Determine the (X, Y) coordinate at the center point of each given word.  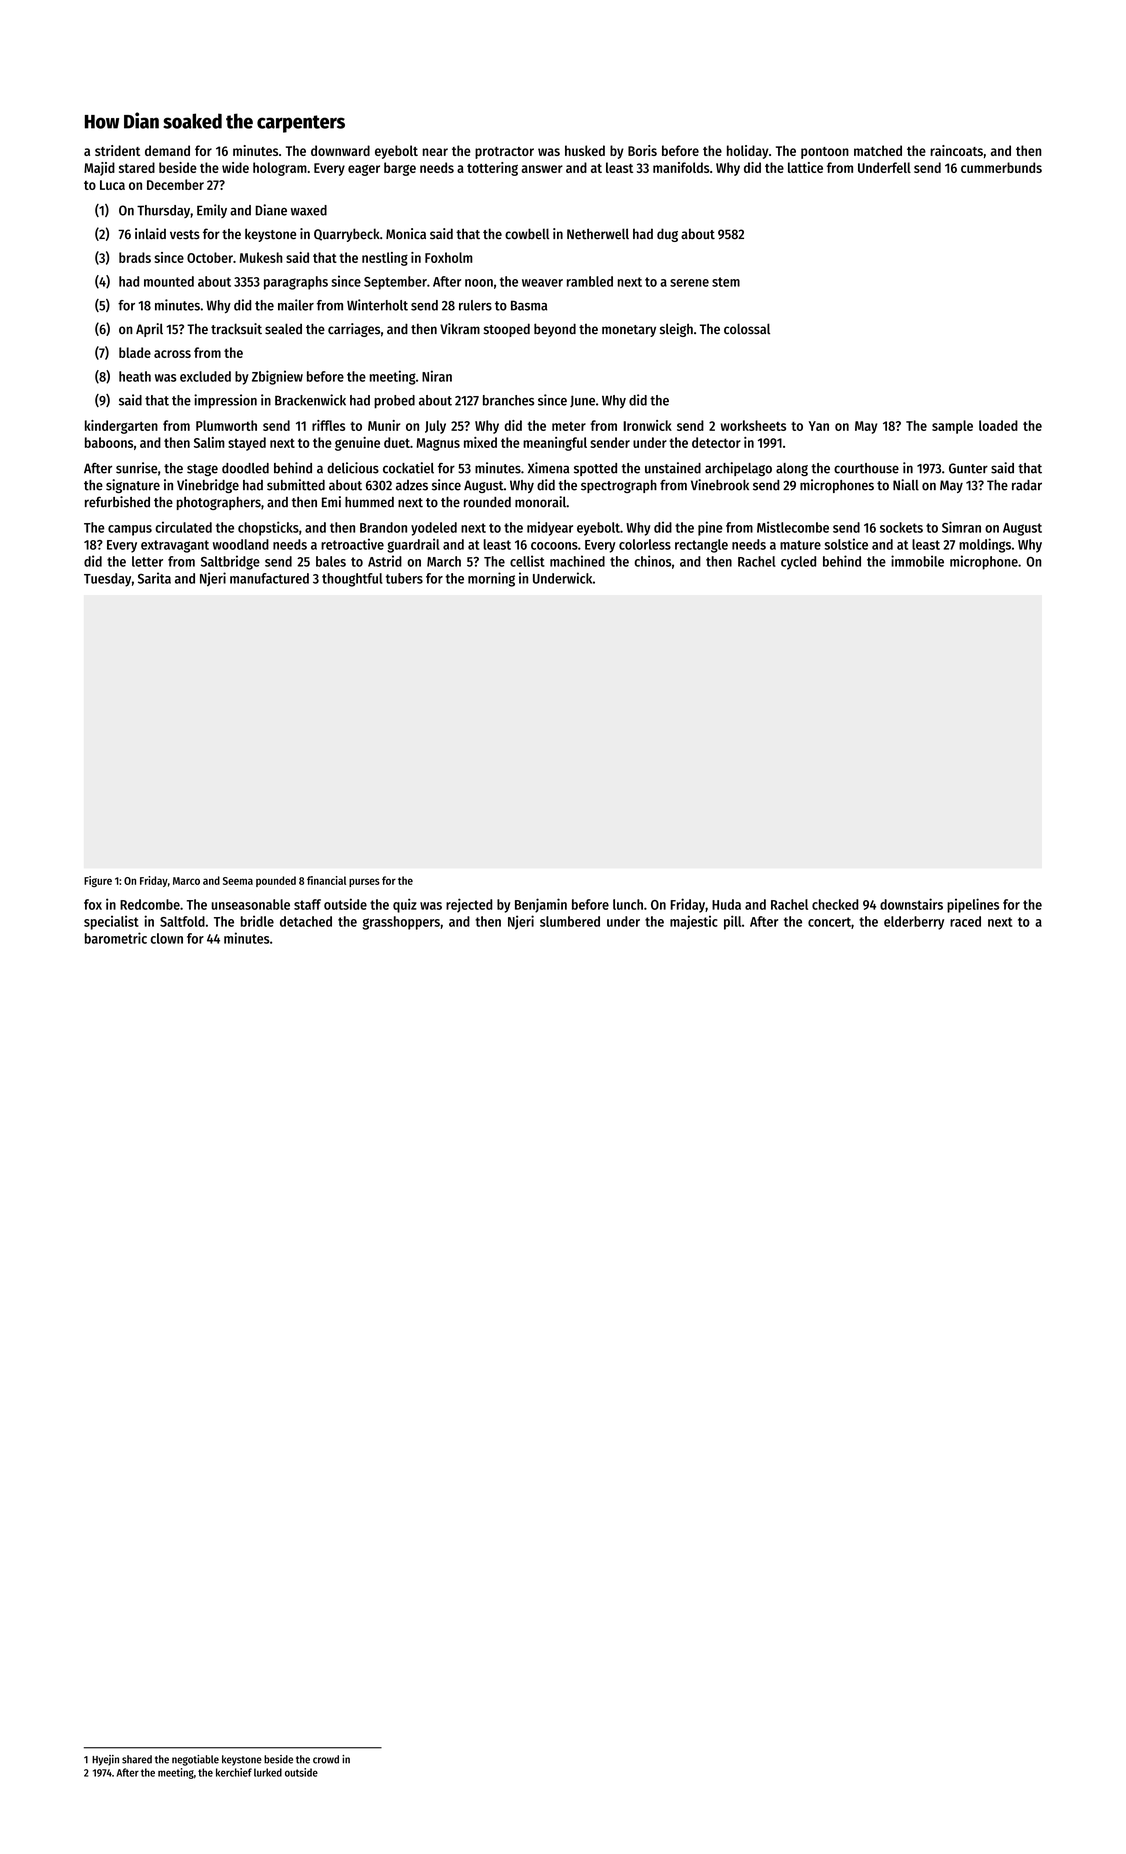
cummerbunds (1001, 167)
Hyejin (105, 1760)
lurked (268, 1772)
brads (135, 257)
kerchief (234, 1772)
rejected (469, 905)
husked (585, 150)
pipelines (973, 905)
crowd (326, 1759)
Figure (98, 881)
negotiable (195, 1760)
